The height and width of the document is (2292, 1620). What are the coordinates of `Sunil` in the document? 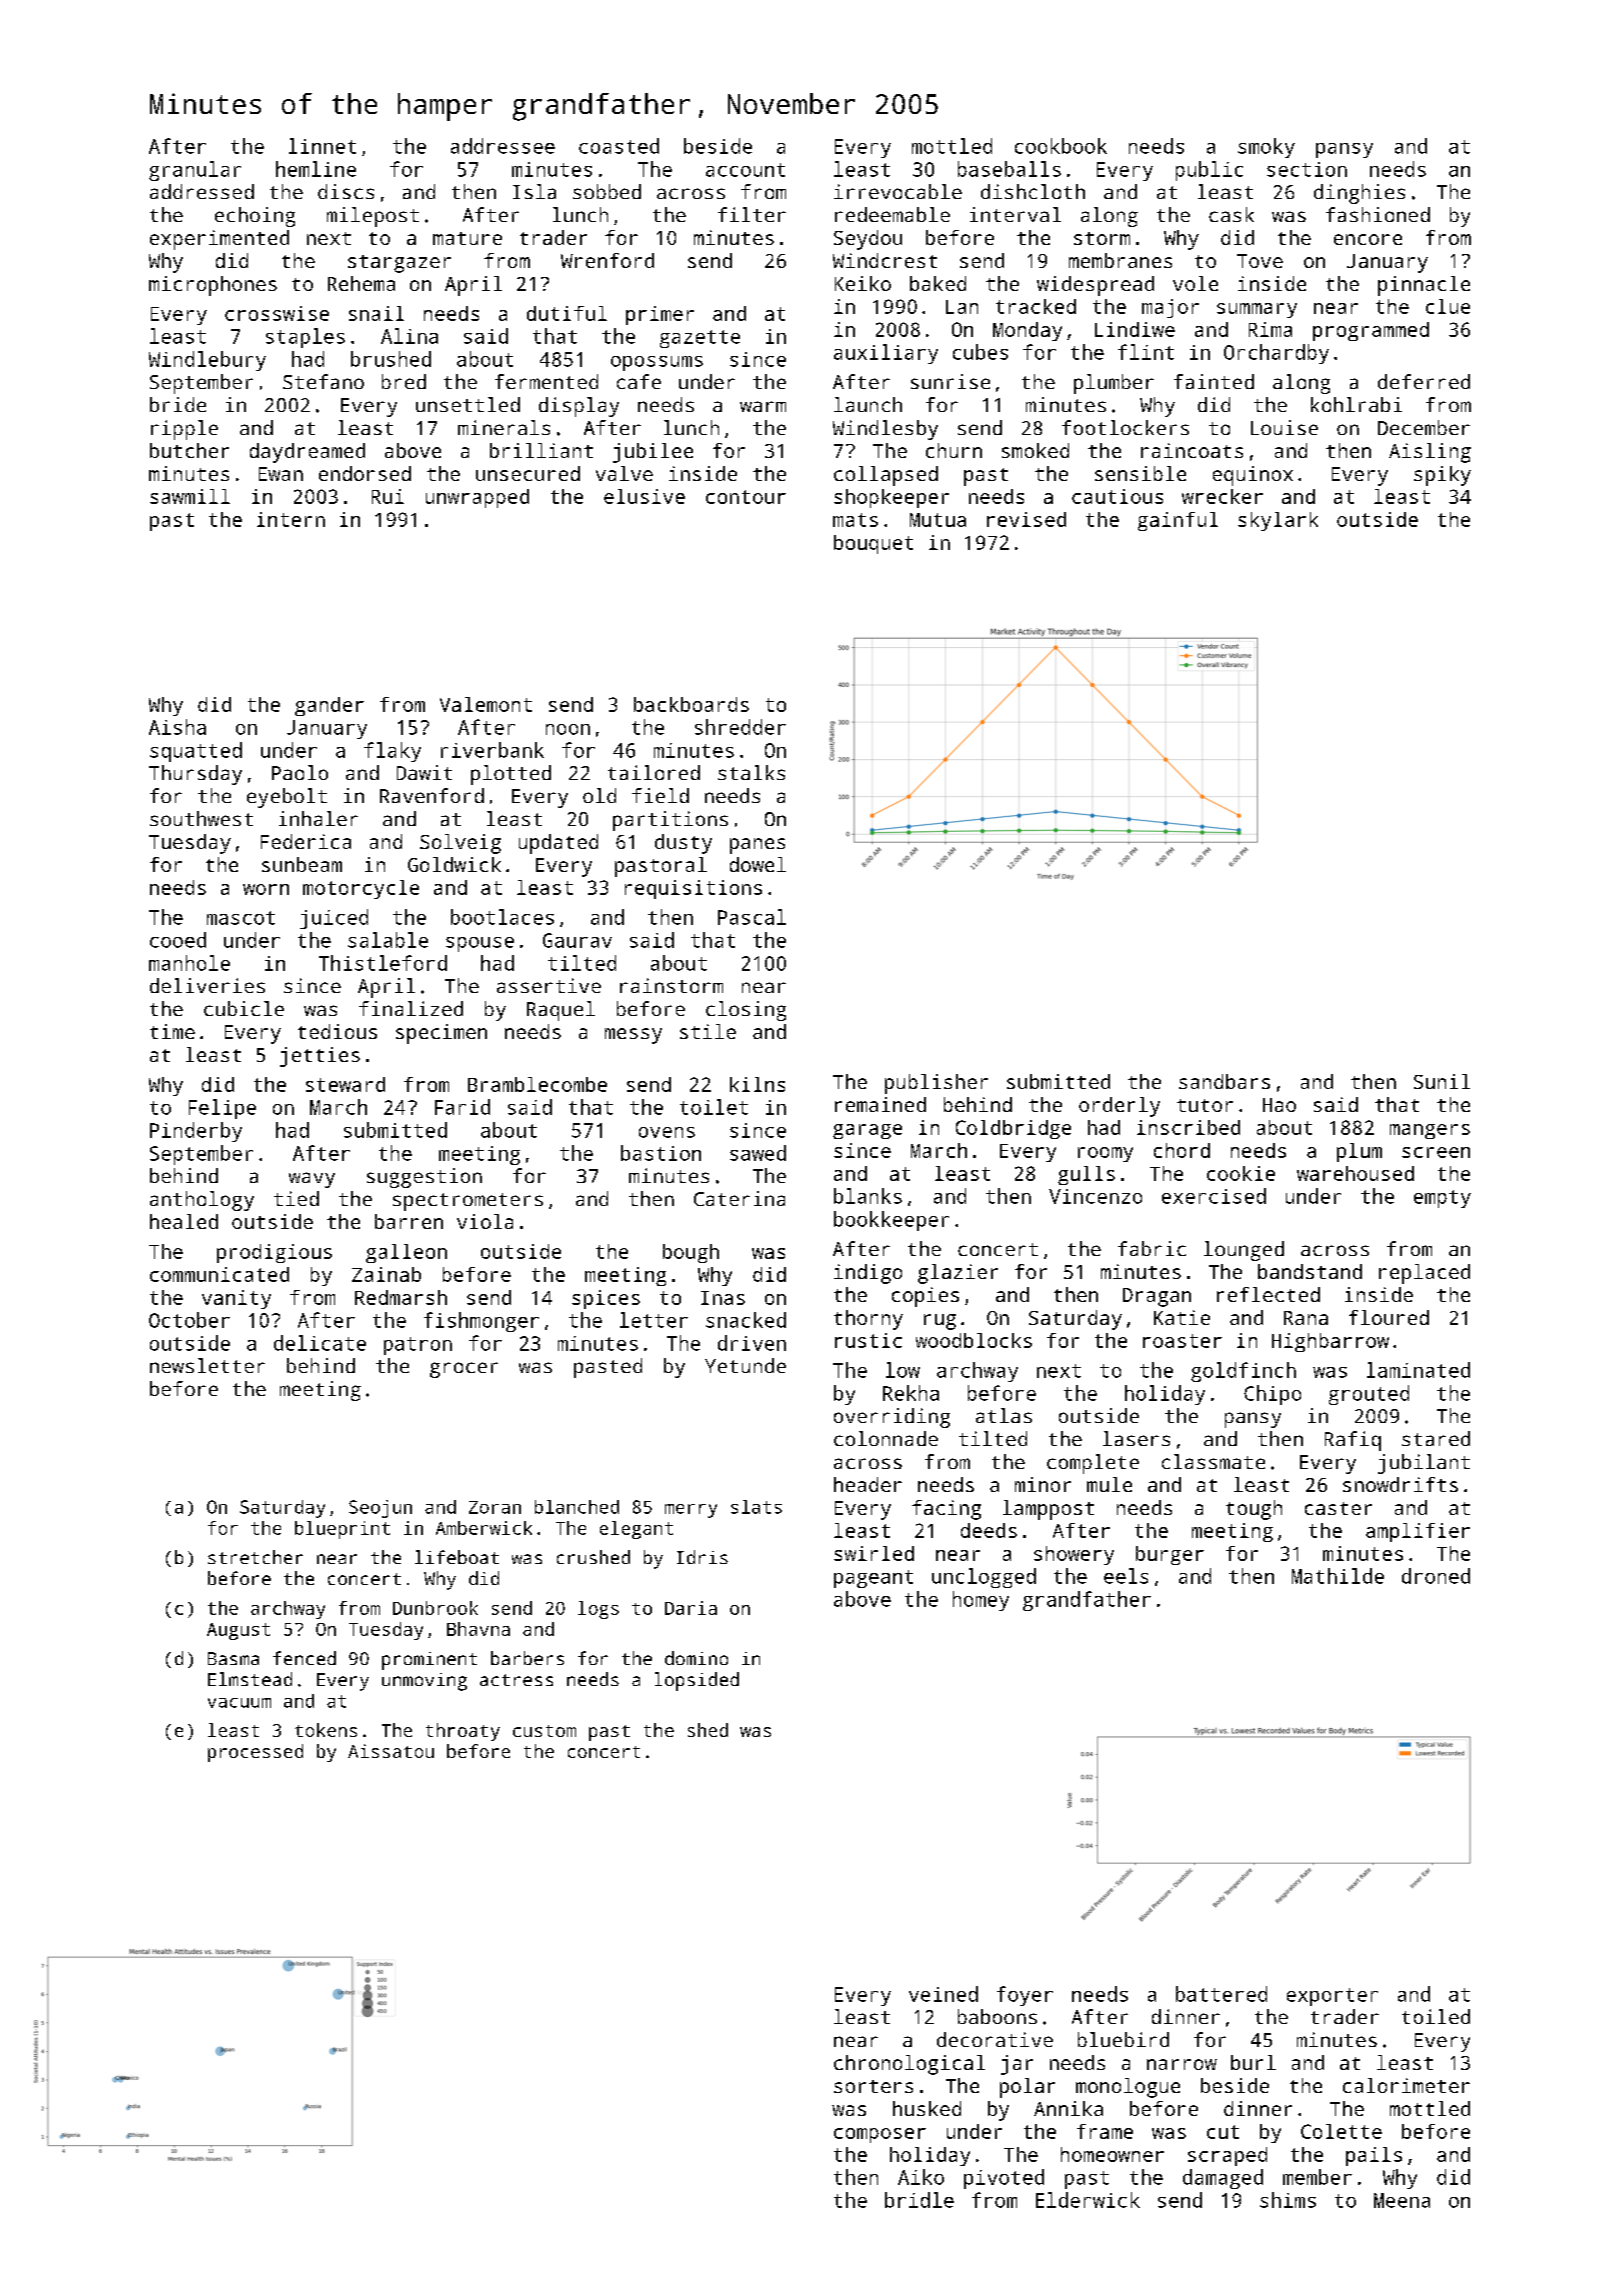 It's located at (1442, 1081).
